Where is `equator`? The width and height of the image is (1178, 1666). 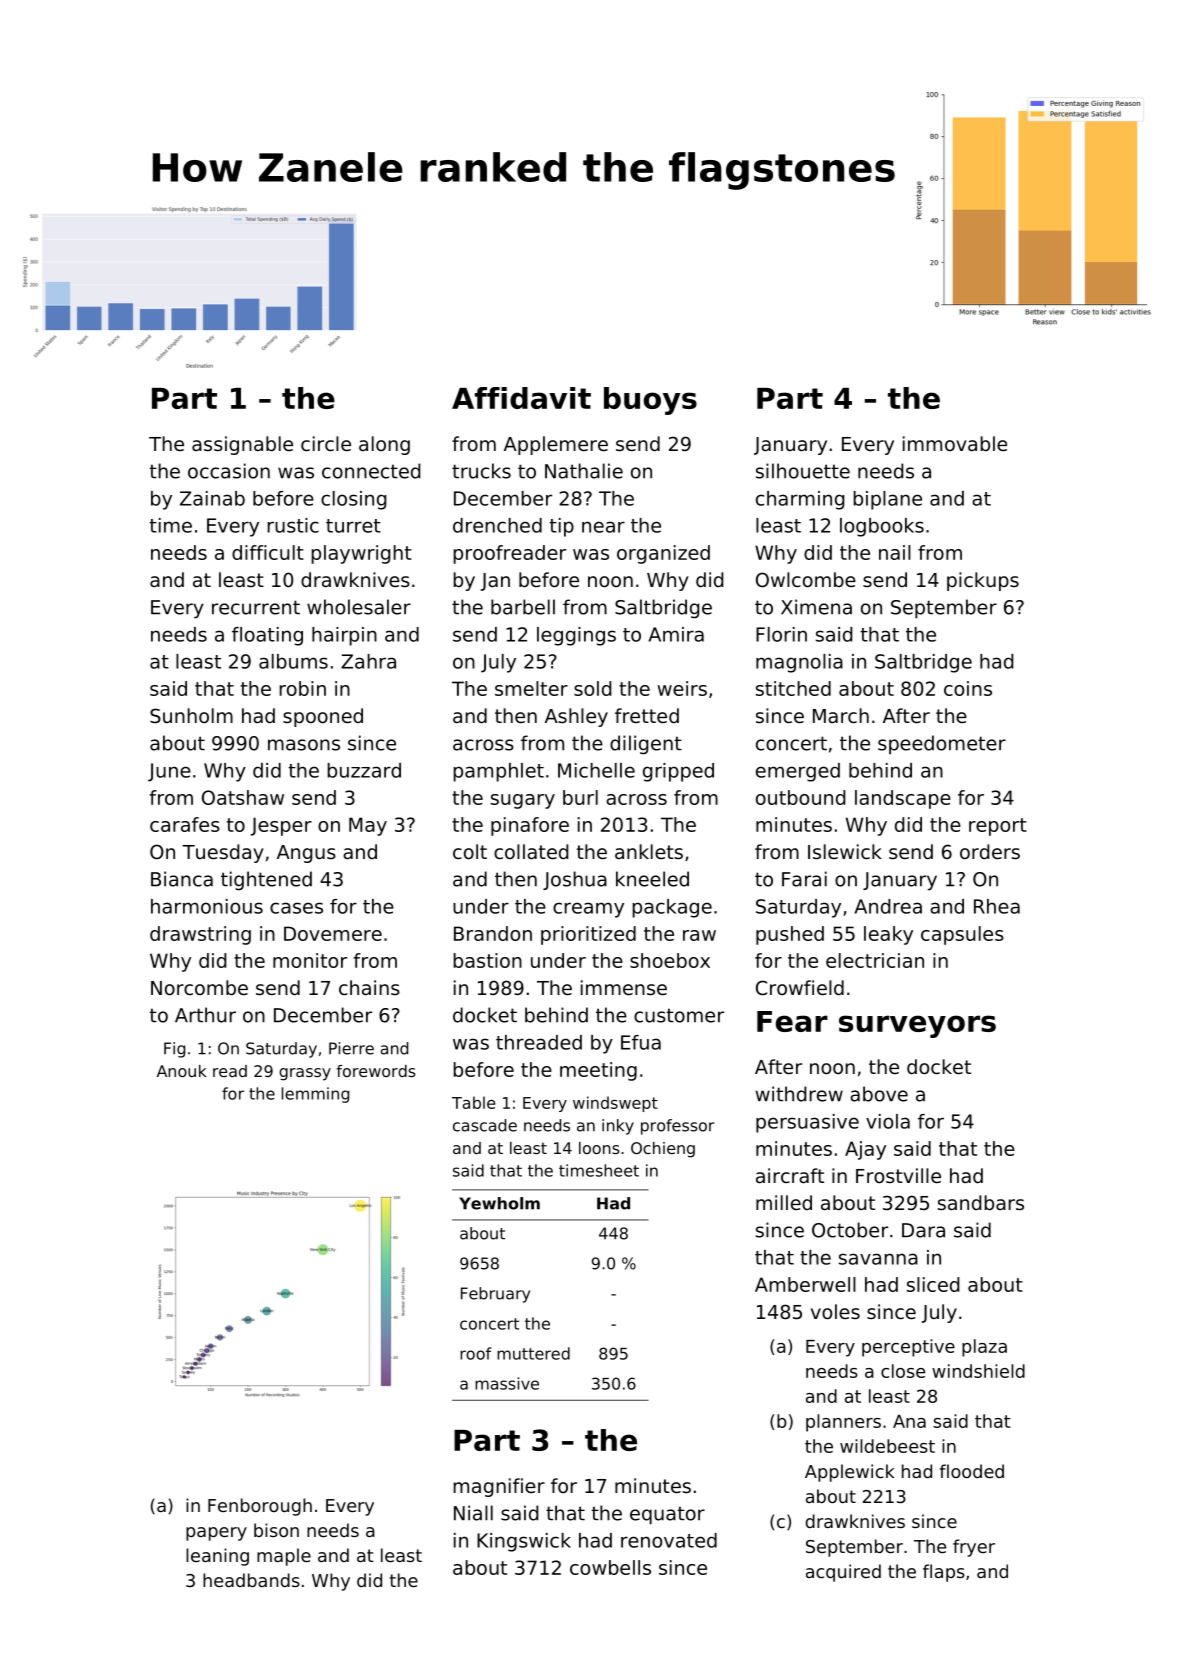
equator is located at coordinates (667, 1515).
